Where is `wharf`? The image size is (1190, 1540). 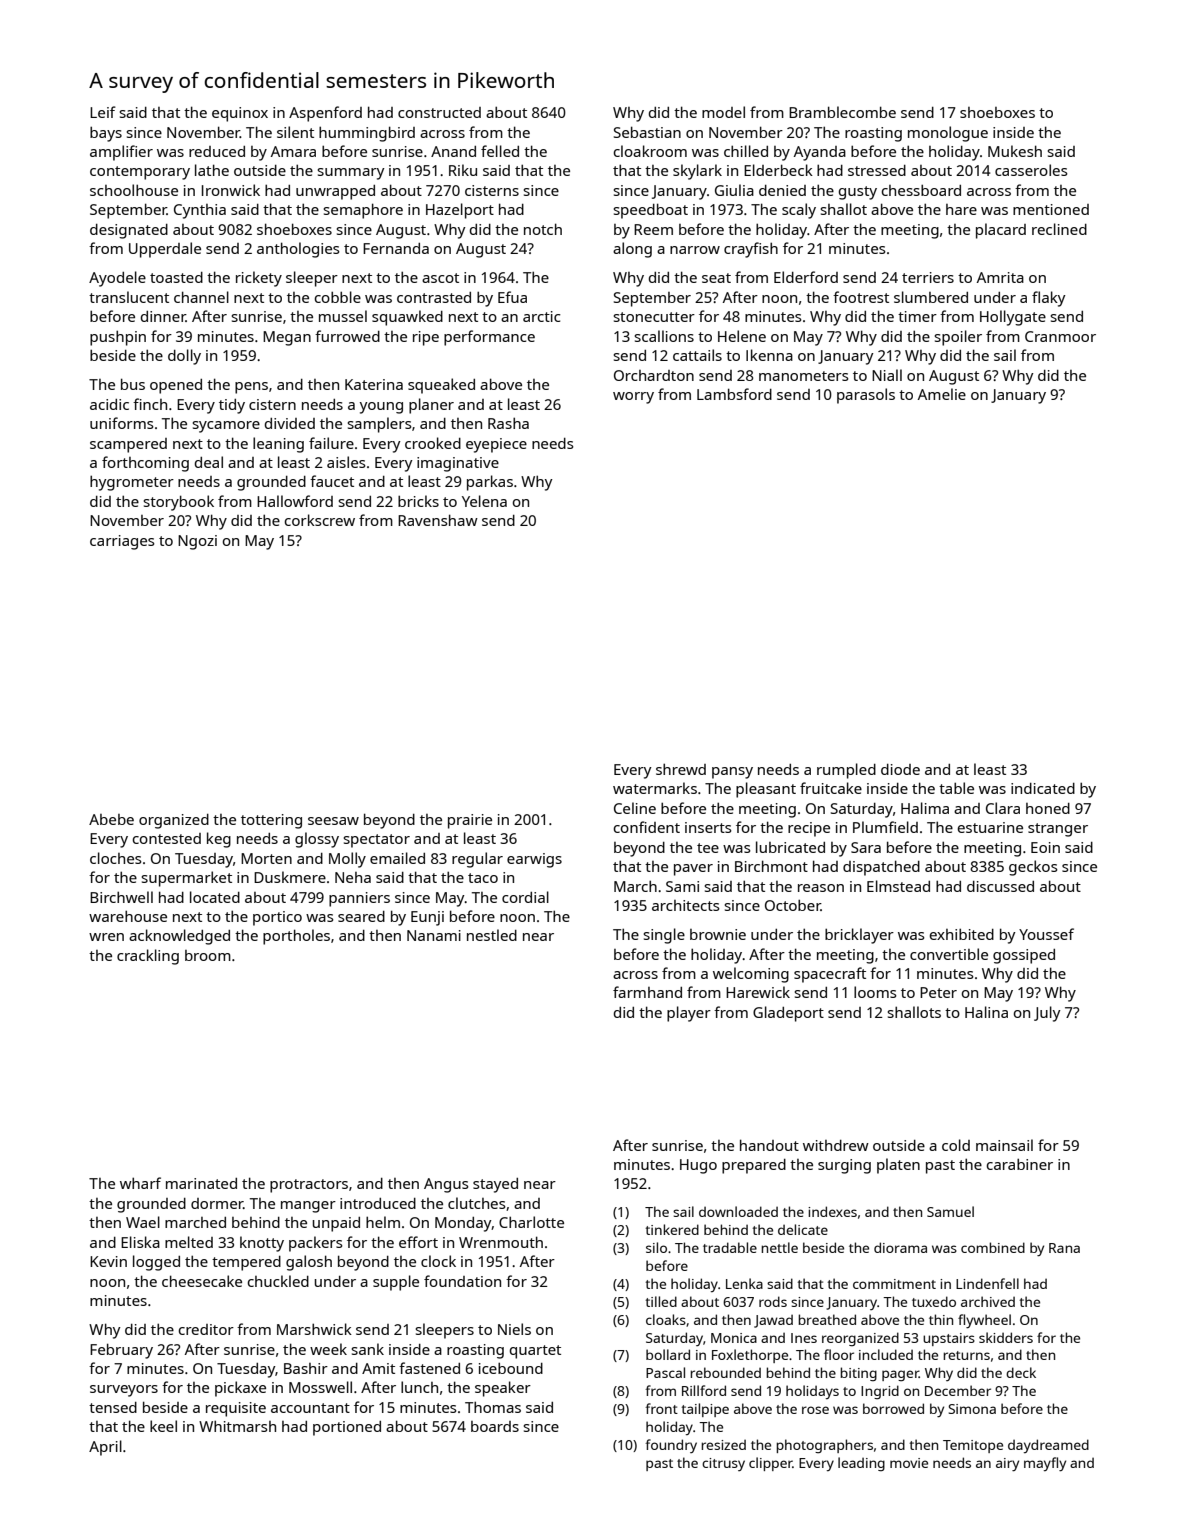 wharf is located at coordinates (140, 1183).
